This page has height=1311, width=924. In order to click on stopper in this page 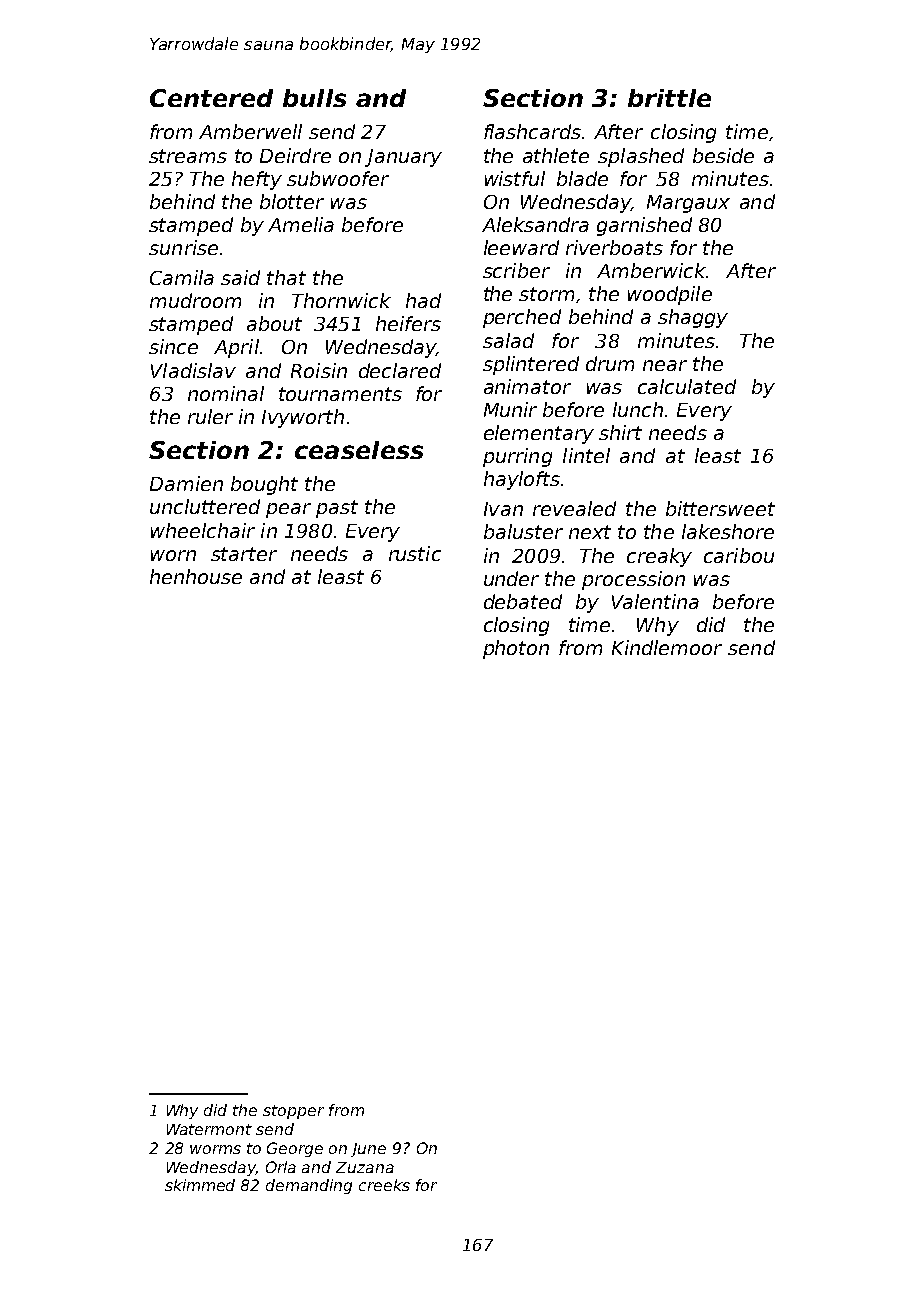, I will do `click(293, 1112)`.
